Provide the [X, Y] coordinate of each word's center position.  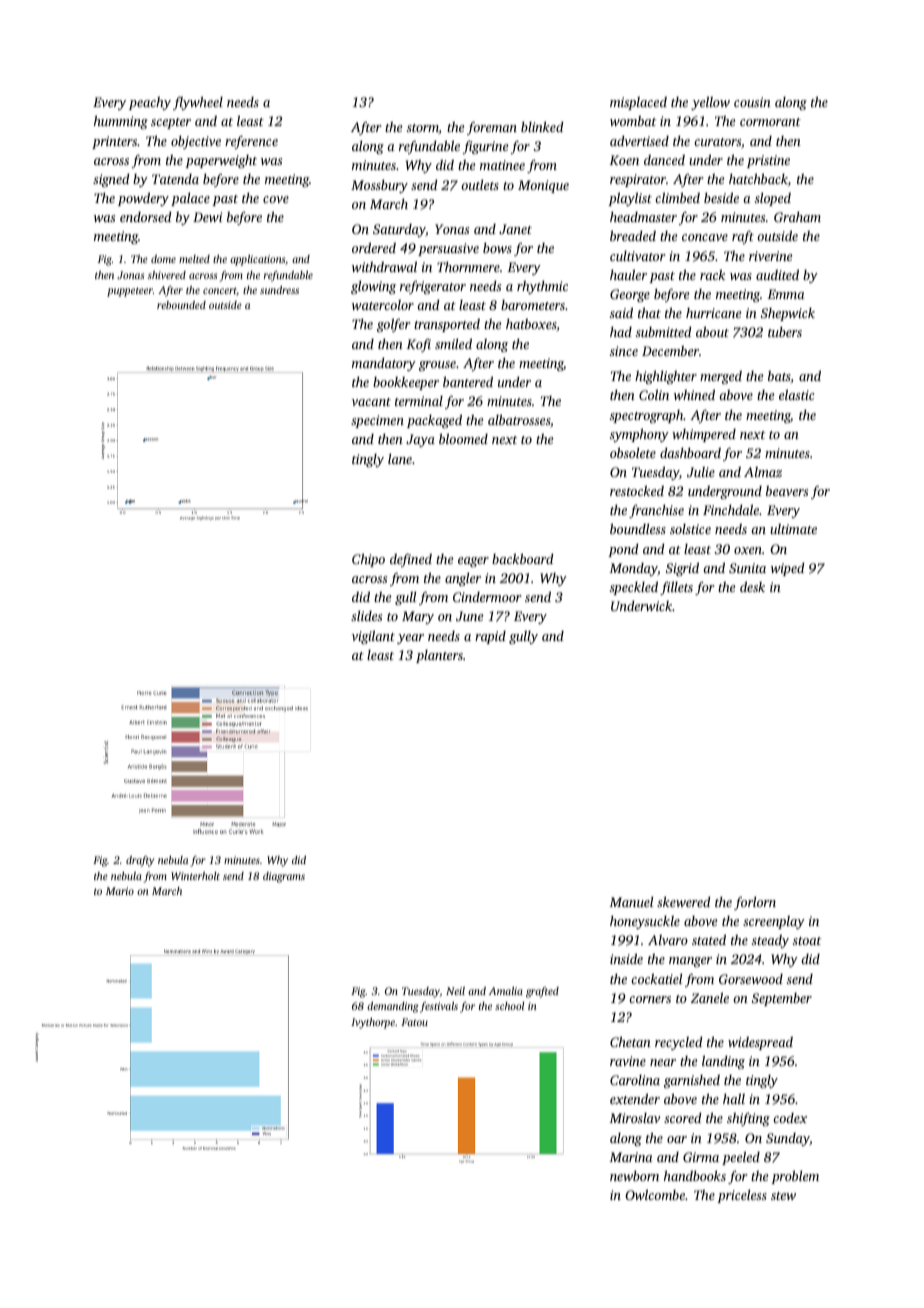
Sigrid [682, 569]
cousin [752, 102]
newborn [634, 1176]
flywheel [198, 103]
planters [439, 656]
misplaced [638, 103]
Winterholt [195, 876]
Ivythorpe [373, 1023]
